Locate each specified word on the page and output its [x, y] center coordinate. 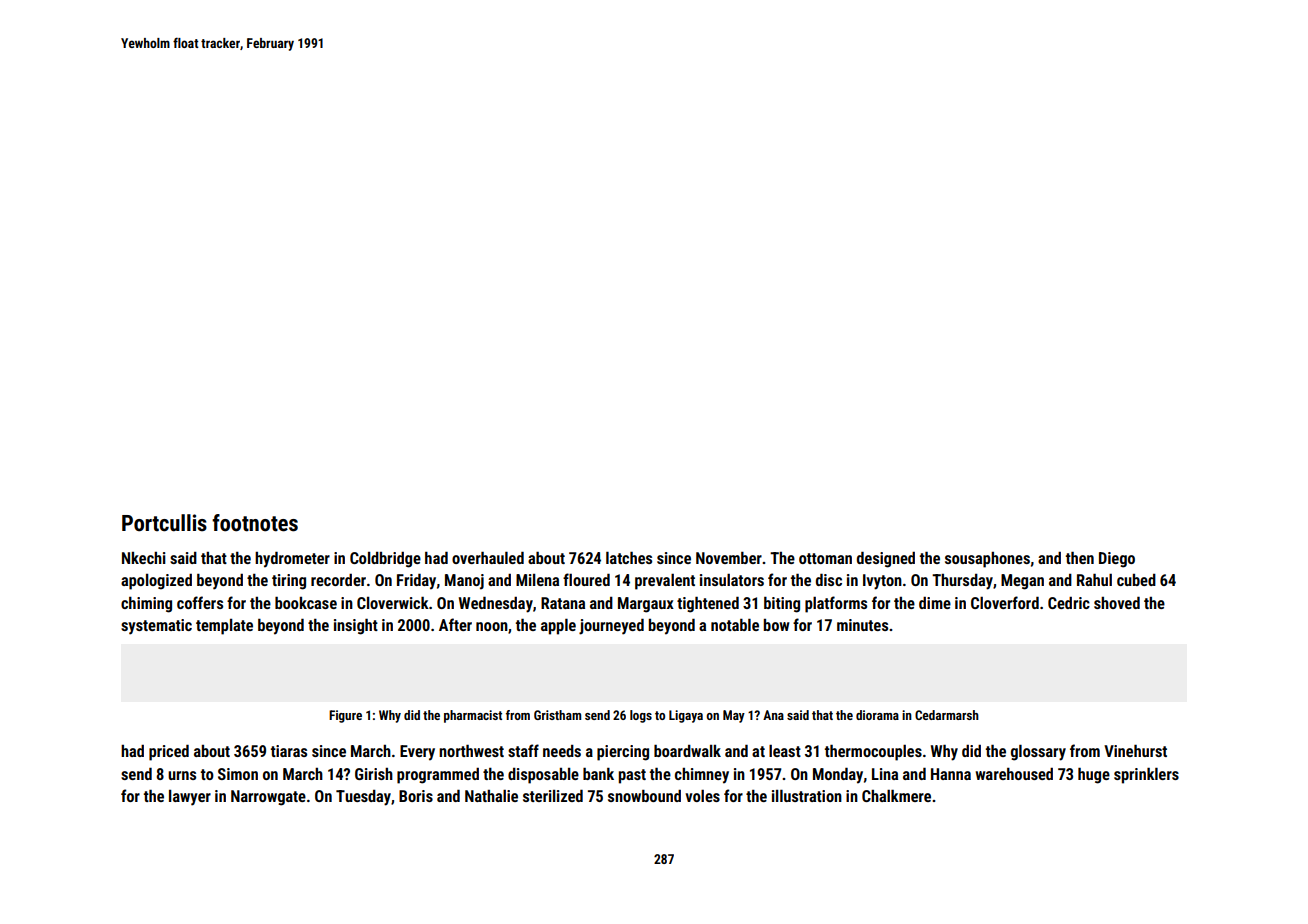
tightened [708, 604]
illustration [807, 795]
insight [356, 626]
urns [182, 775]
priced [169, 752]
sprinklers [1146, 775]
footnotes [255, 523]
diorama [877, 715]
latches [629, 557]
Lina [885, 774]
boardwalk [687, 750]
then [1080, 557]
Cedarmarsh [947, 715]
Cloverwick [393, 602]
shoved [1117, 602]
